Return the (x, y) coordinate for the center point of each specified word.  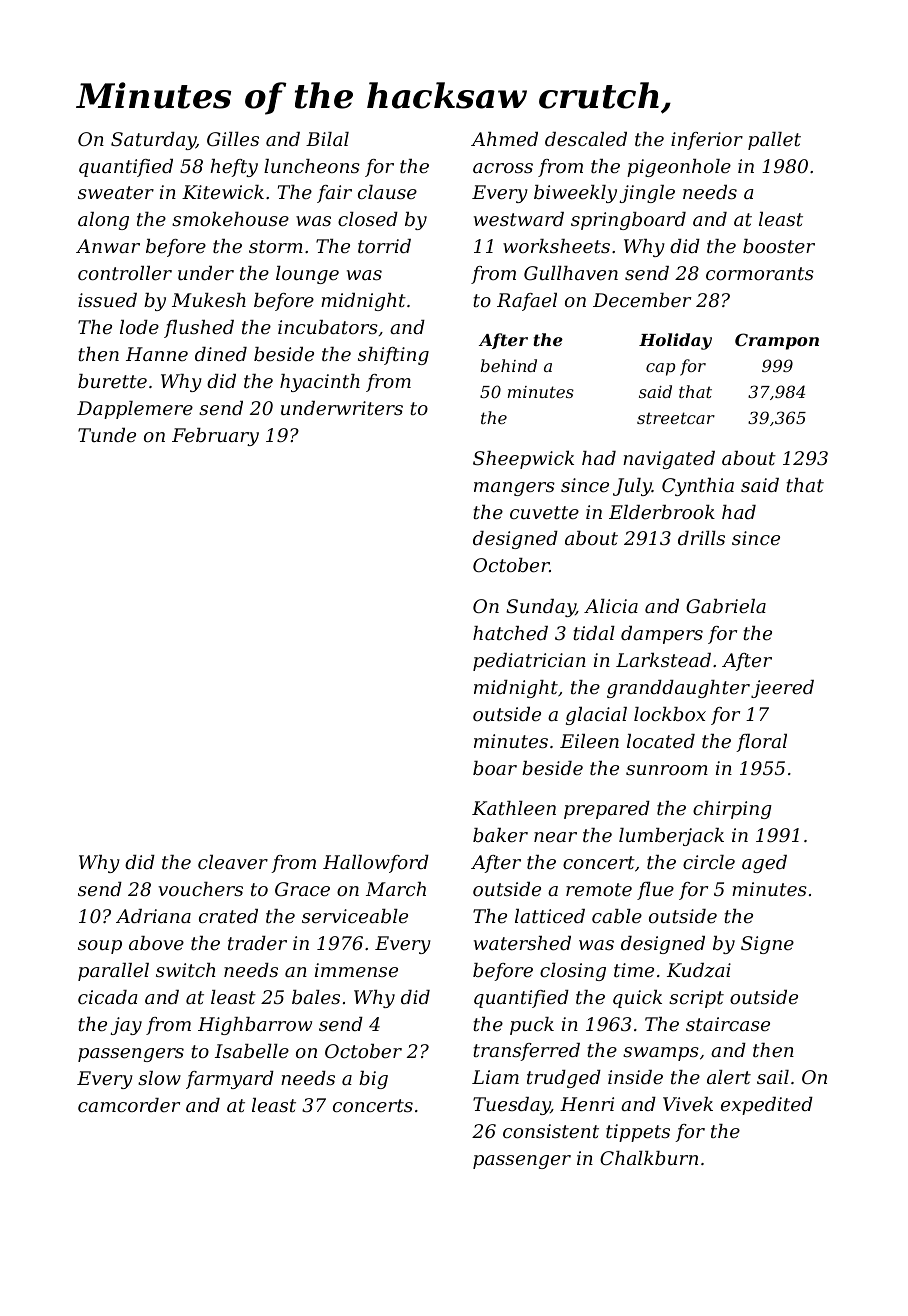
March (396, 889)
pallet (774, 141)
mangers (514, 489)
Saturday (153, 141)
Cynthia (698, 487)
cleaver (233, 862)
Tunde (107, 435)
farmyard (230, 1080)
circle (709, 862)
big (373, 1080)
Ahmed (504, 139)
